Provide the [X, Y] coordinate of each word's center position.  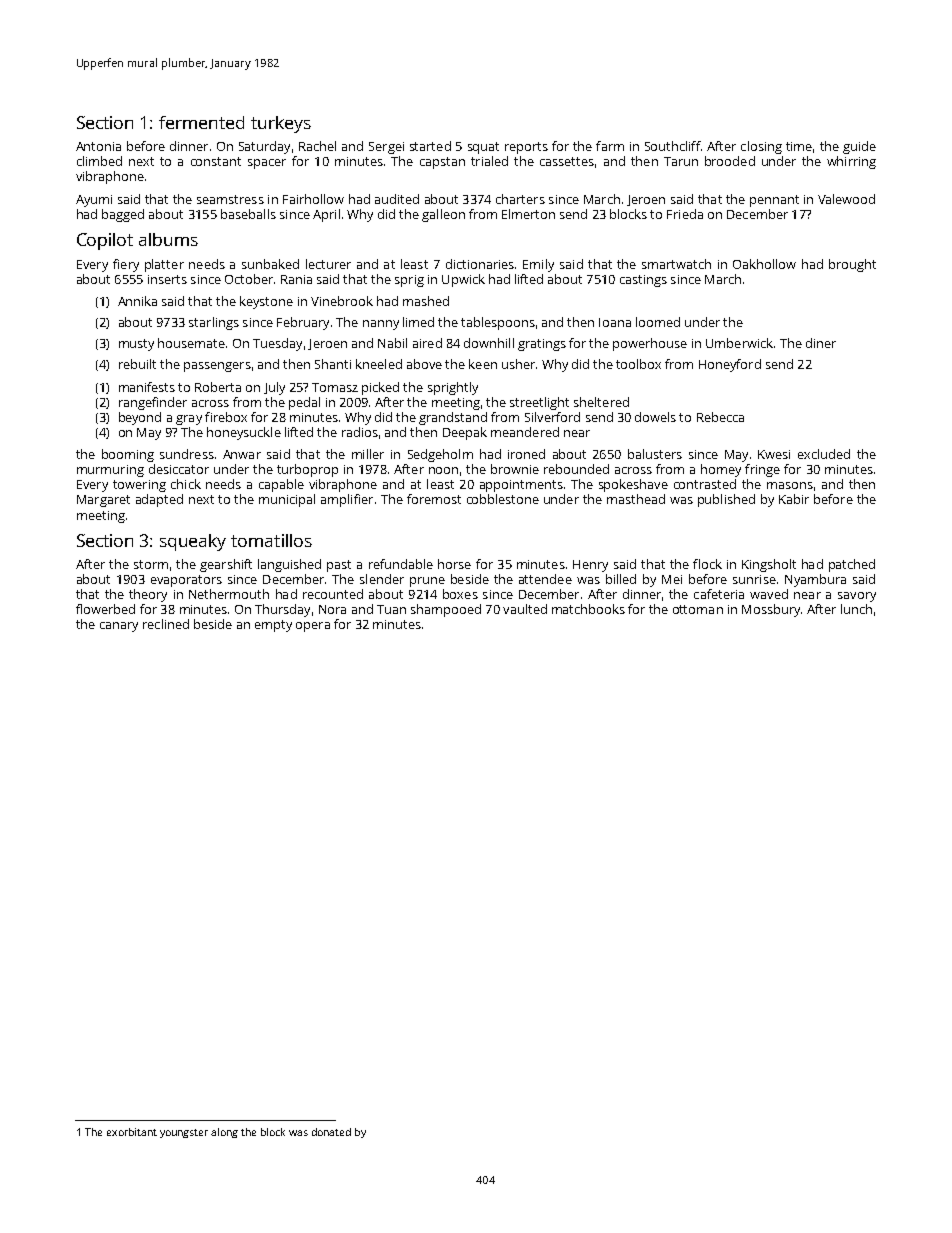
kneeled [379, 364]
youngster [184, 1133]
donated [331, 1132]
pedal [304, 403]
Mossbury [771, 610]
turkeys [281, 124]
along [224, 1133]
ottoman [698, 609]
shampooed [446, 610]
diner [821, 343]
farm [610, 146]
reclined [166, 624]
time [799, 146]
